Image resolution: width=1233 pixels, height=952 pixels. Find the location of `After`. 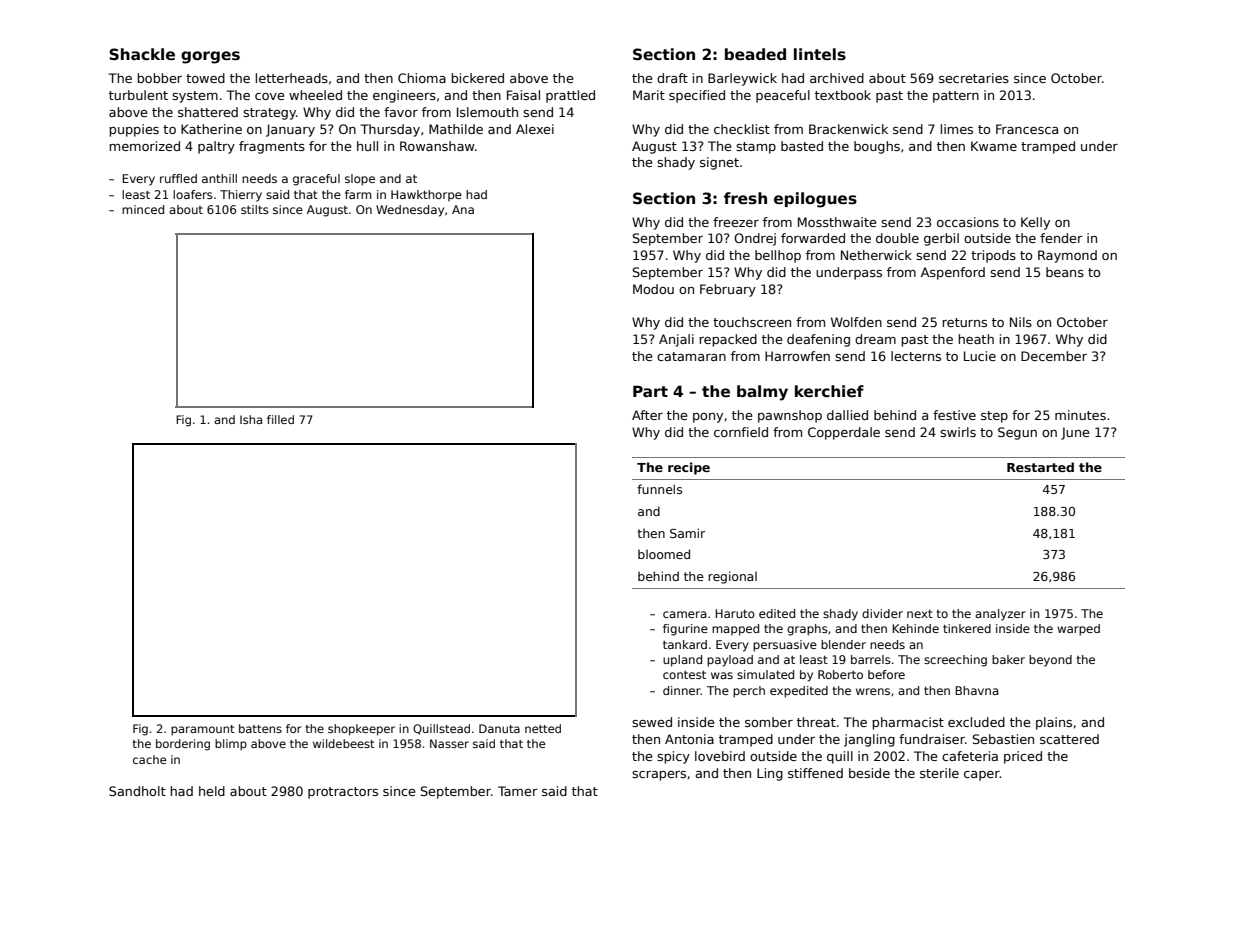

After is located at coordinates (647, 415).
